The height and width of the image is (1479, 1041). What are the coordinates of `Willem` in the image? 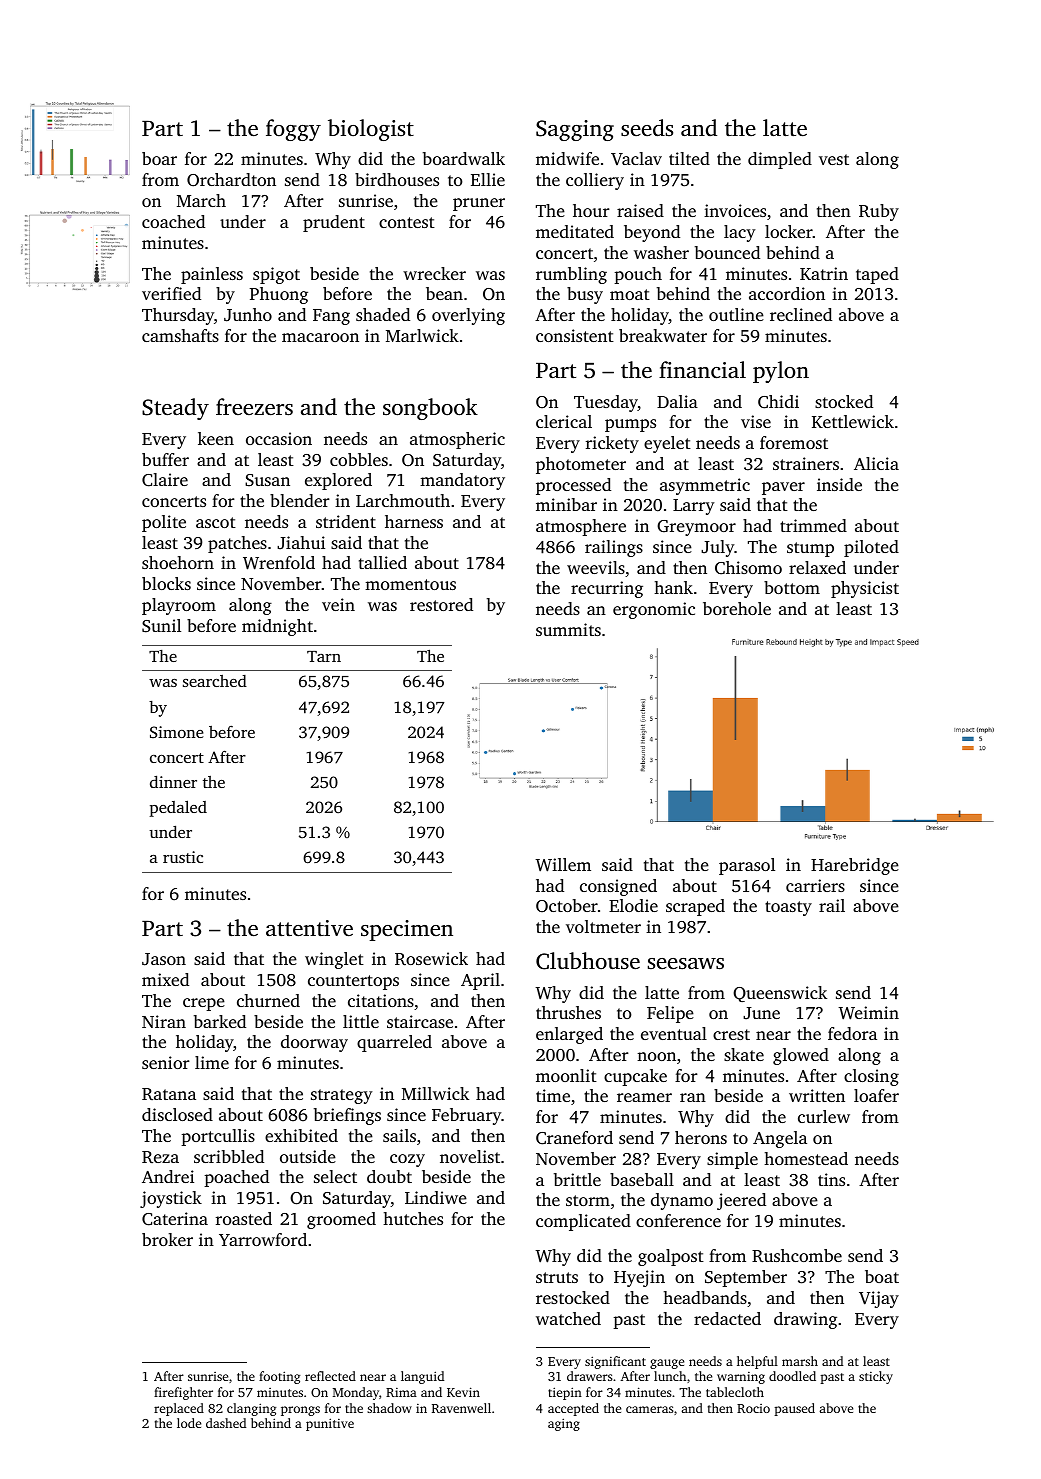 It's located at (563, 865).
